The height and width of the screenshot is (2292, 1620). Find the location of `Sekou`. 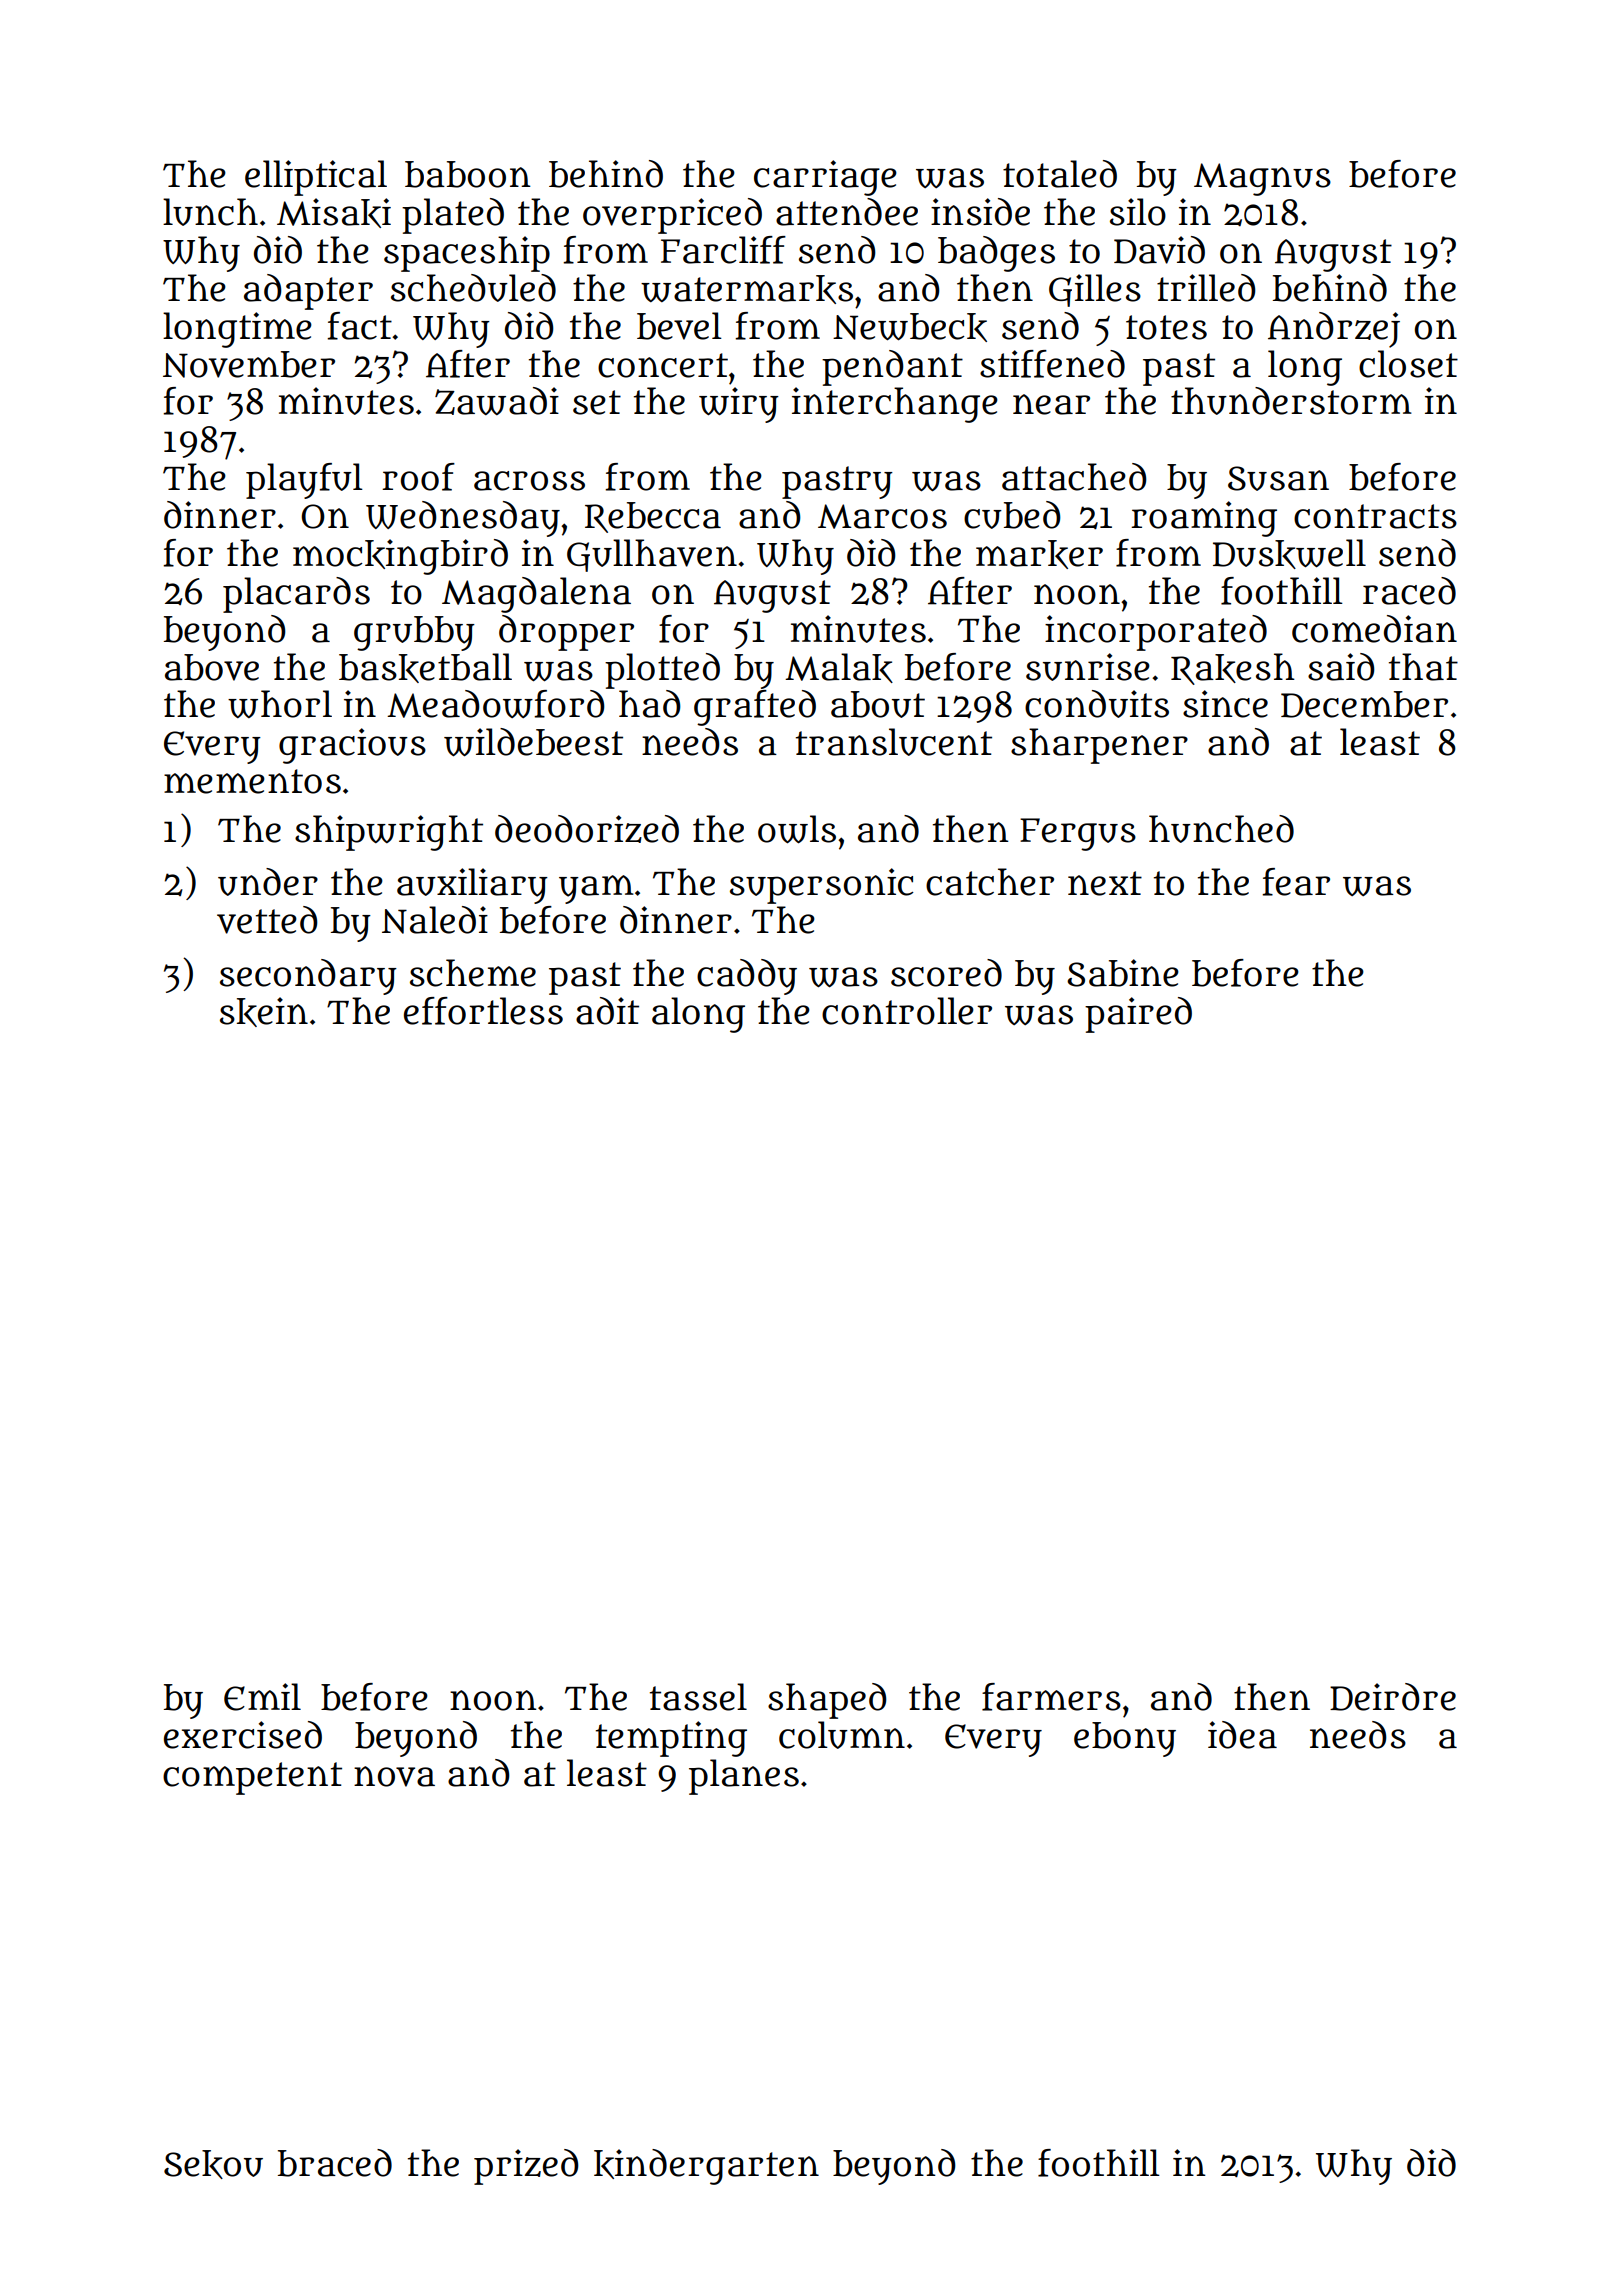

Sekou is located at coordinates (213, 2164).
